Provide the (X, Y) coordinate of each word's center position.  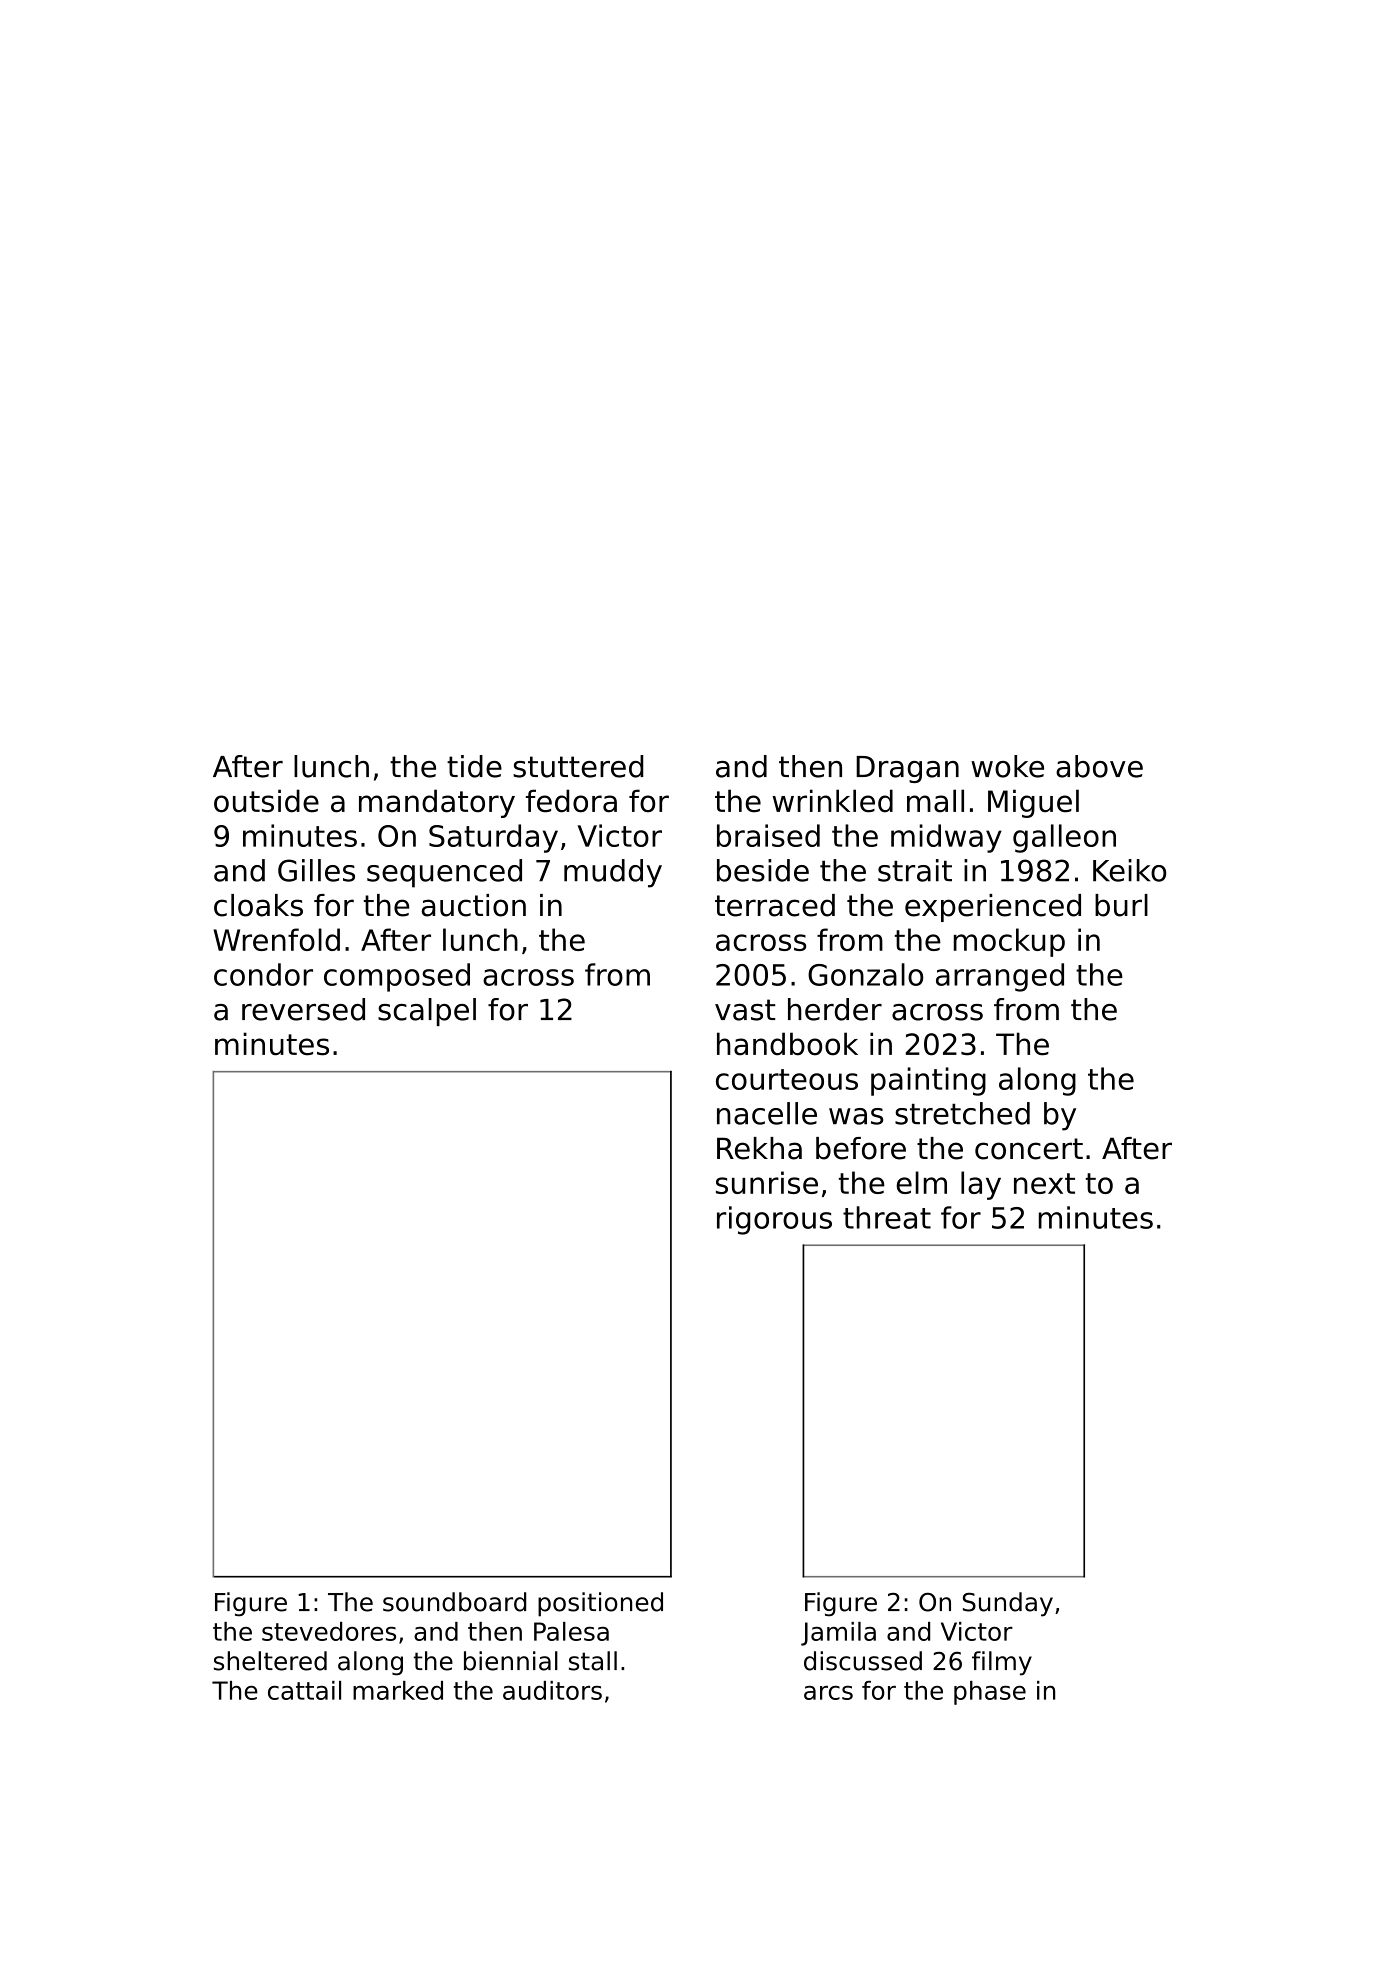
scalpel (427, 1012)
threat (887, 1217)
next (1044, 1183)
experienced (993, 908)
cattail (304, 1690)
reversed (303, 1009)
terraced (775, 905)
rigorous (774, 1220)
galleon (1064, 838)
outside (266, 801)
